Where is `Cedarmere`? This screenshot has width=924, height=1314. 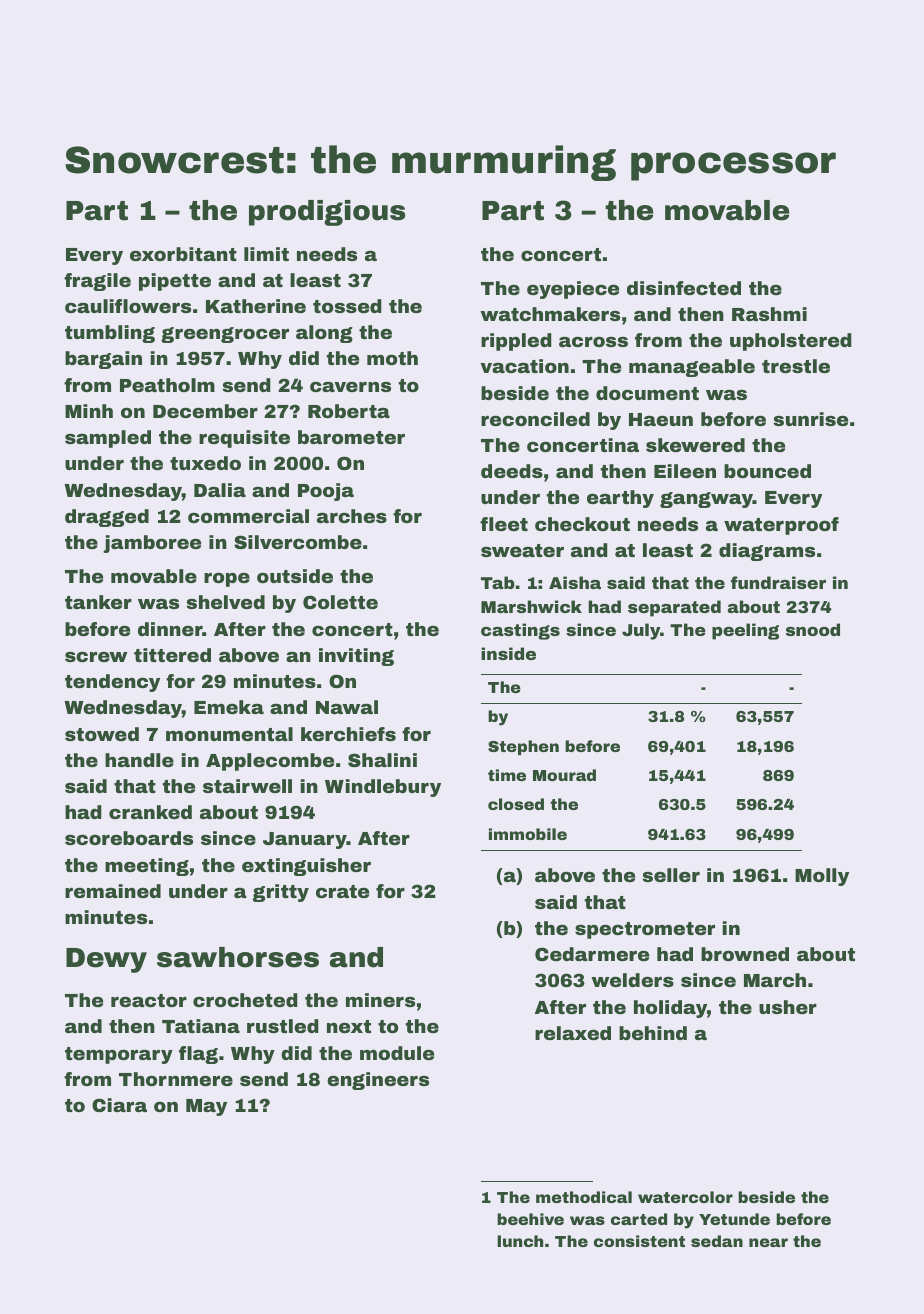
Cedarmere is located at coordinates (592, 954).
